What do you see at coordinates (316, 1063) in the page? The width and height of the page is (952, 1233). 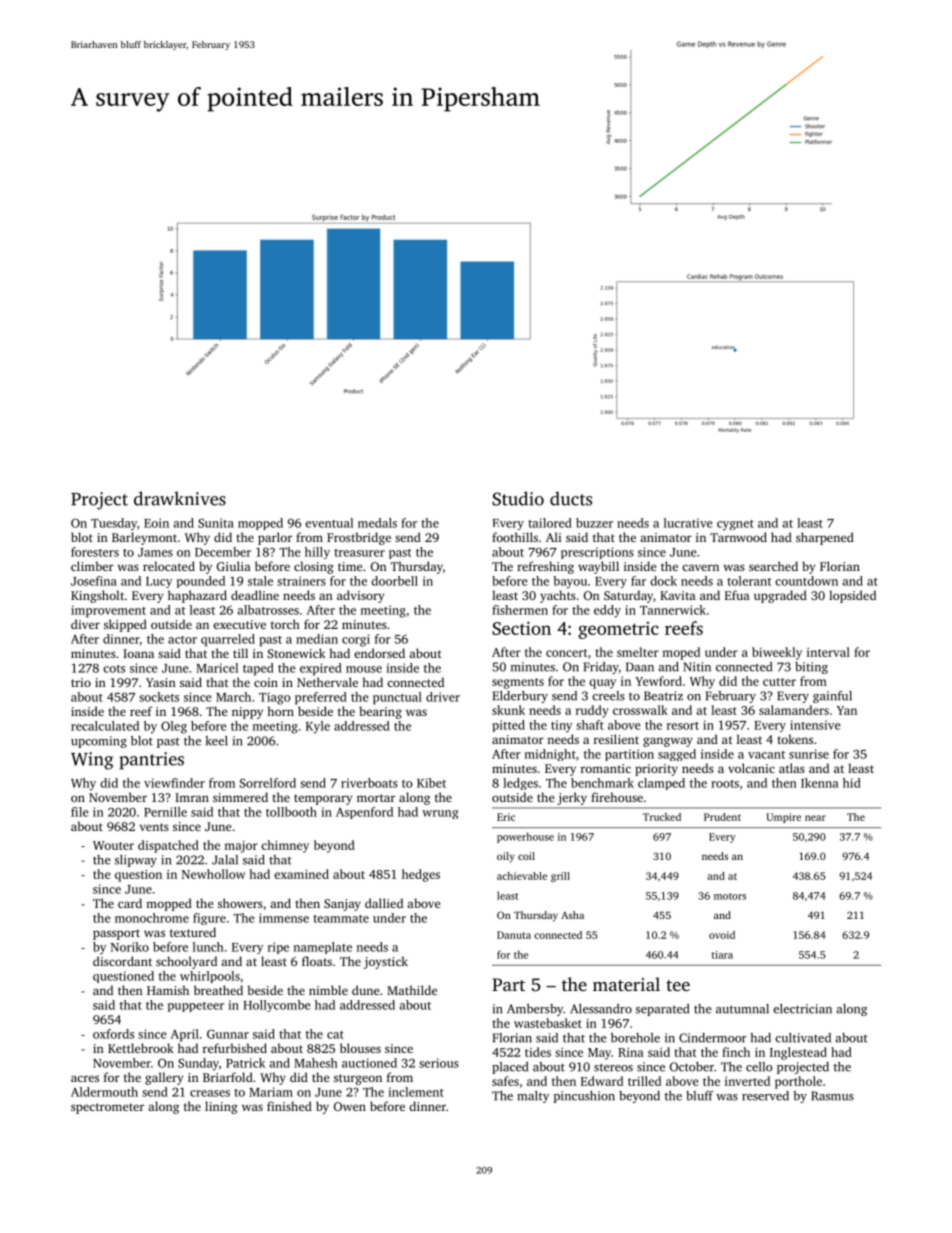 I see `Mahesh` at bounding box center [316, 1063].
